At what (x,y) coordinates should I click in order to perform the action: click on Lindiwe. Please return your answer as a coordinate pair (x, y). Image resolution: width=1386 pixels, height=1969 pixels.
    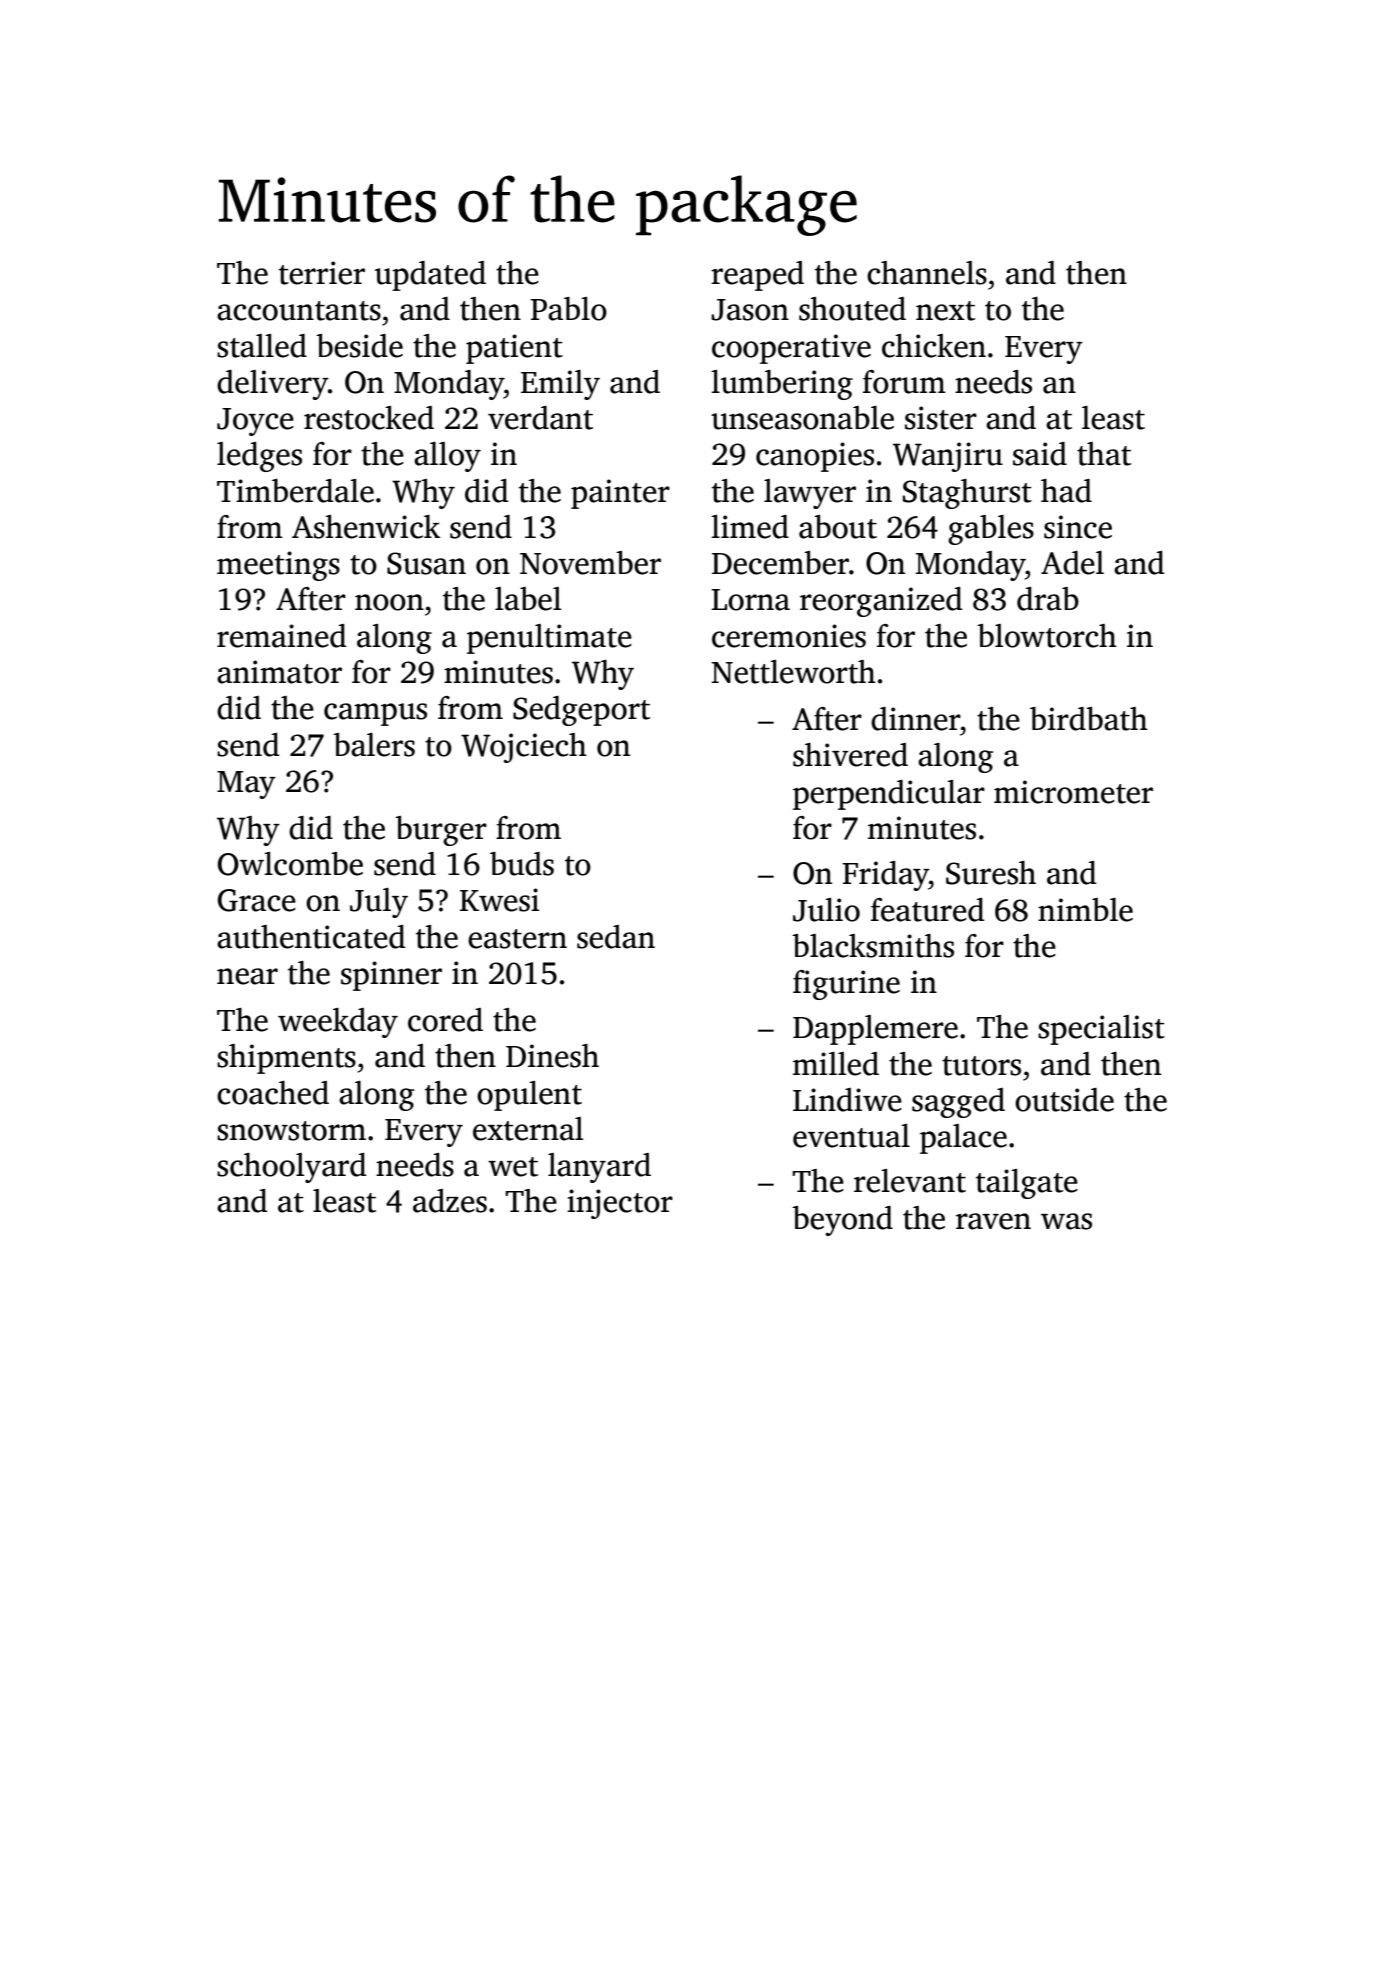
    Looking at the image, I should click on (847, 1100).
